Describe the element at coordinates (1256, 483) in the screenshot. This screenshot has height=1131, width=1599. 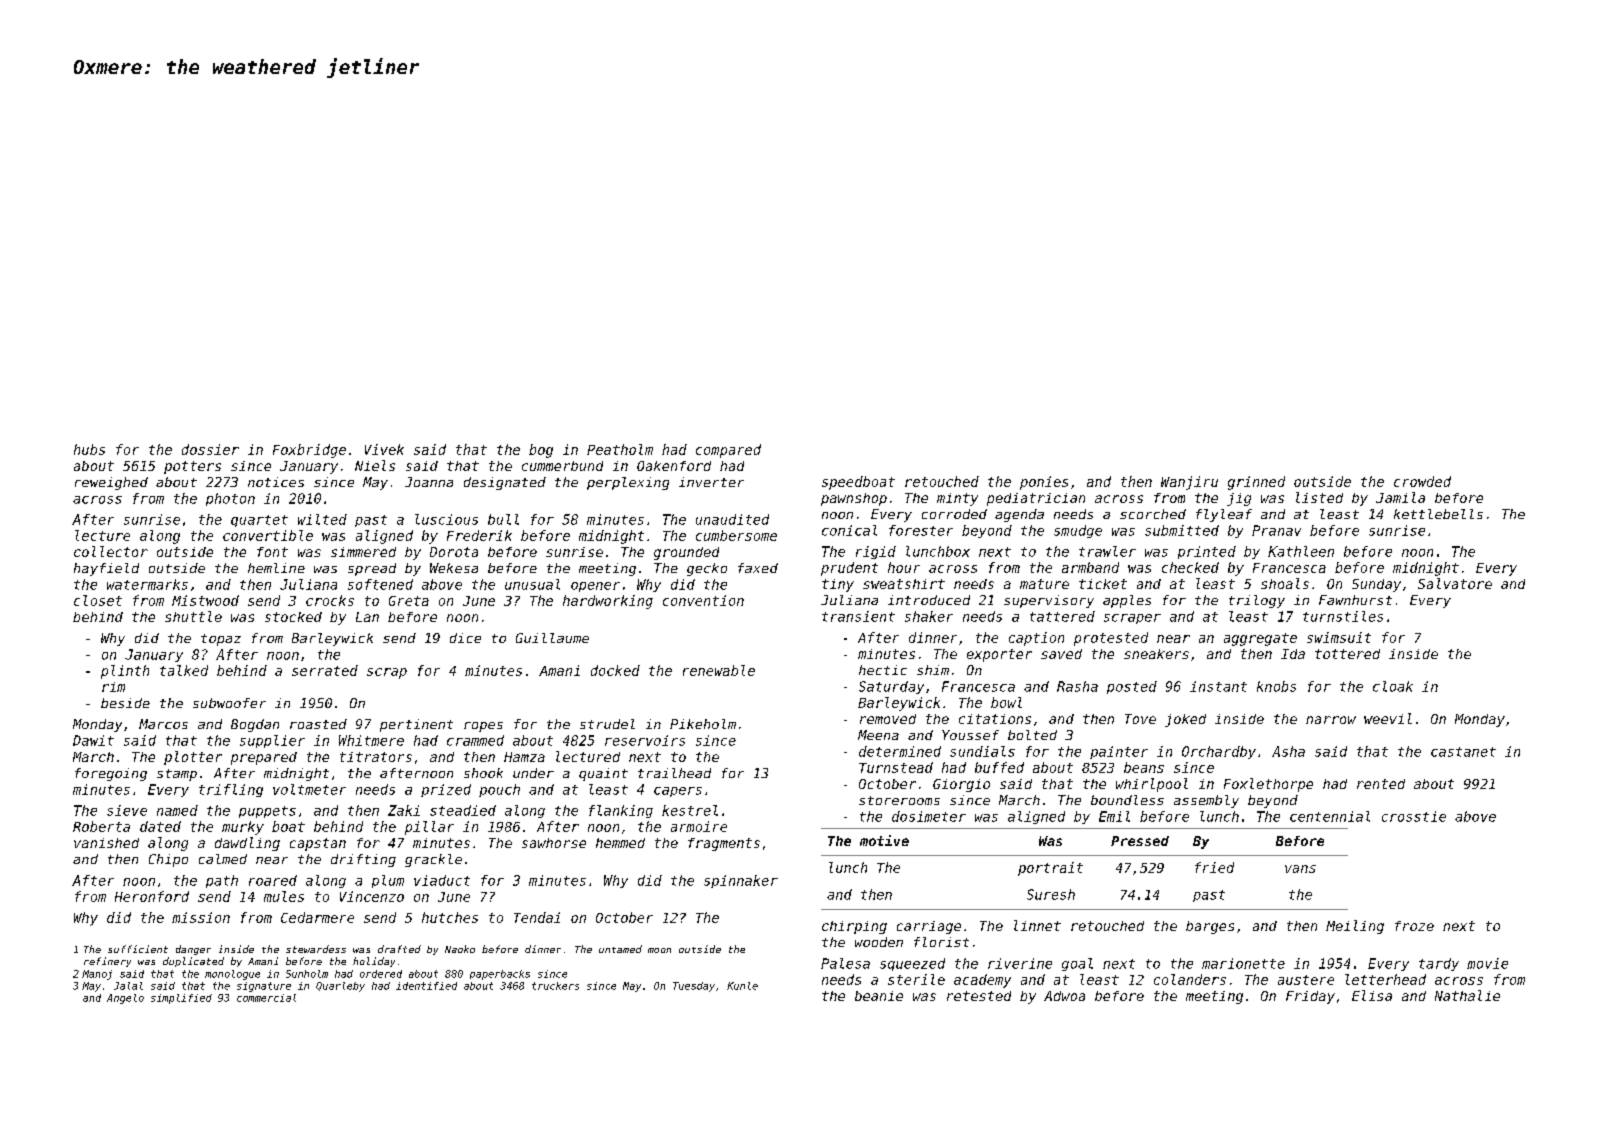
I see `grinned` at that location.
